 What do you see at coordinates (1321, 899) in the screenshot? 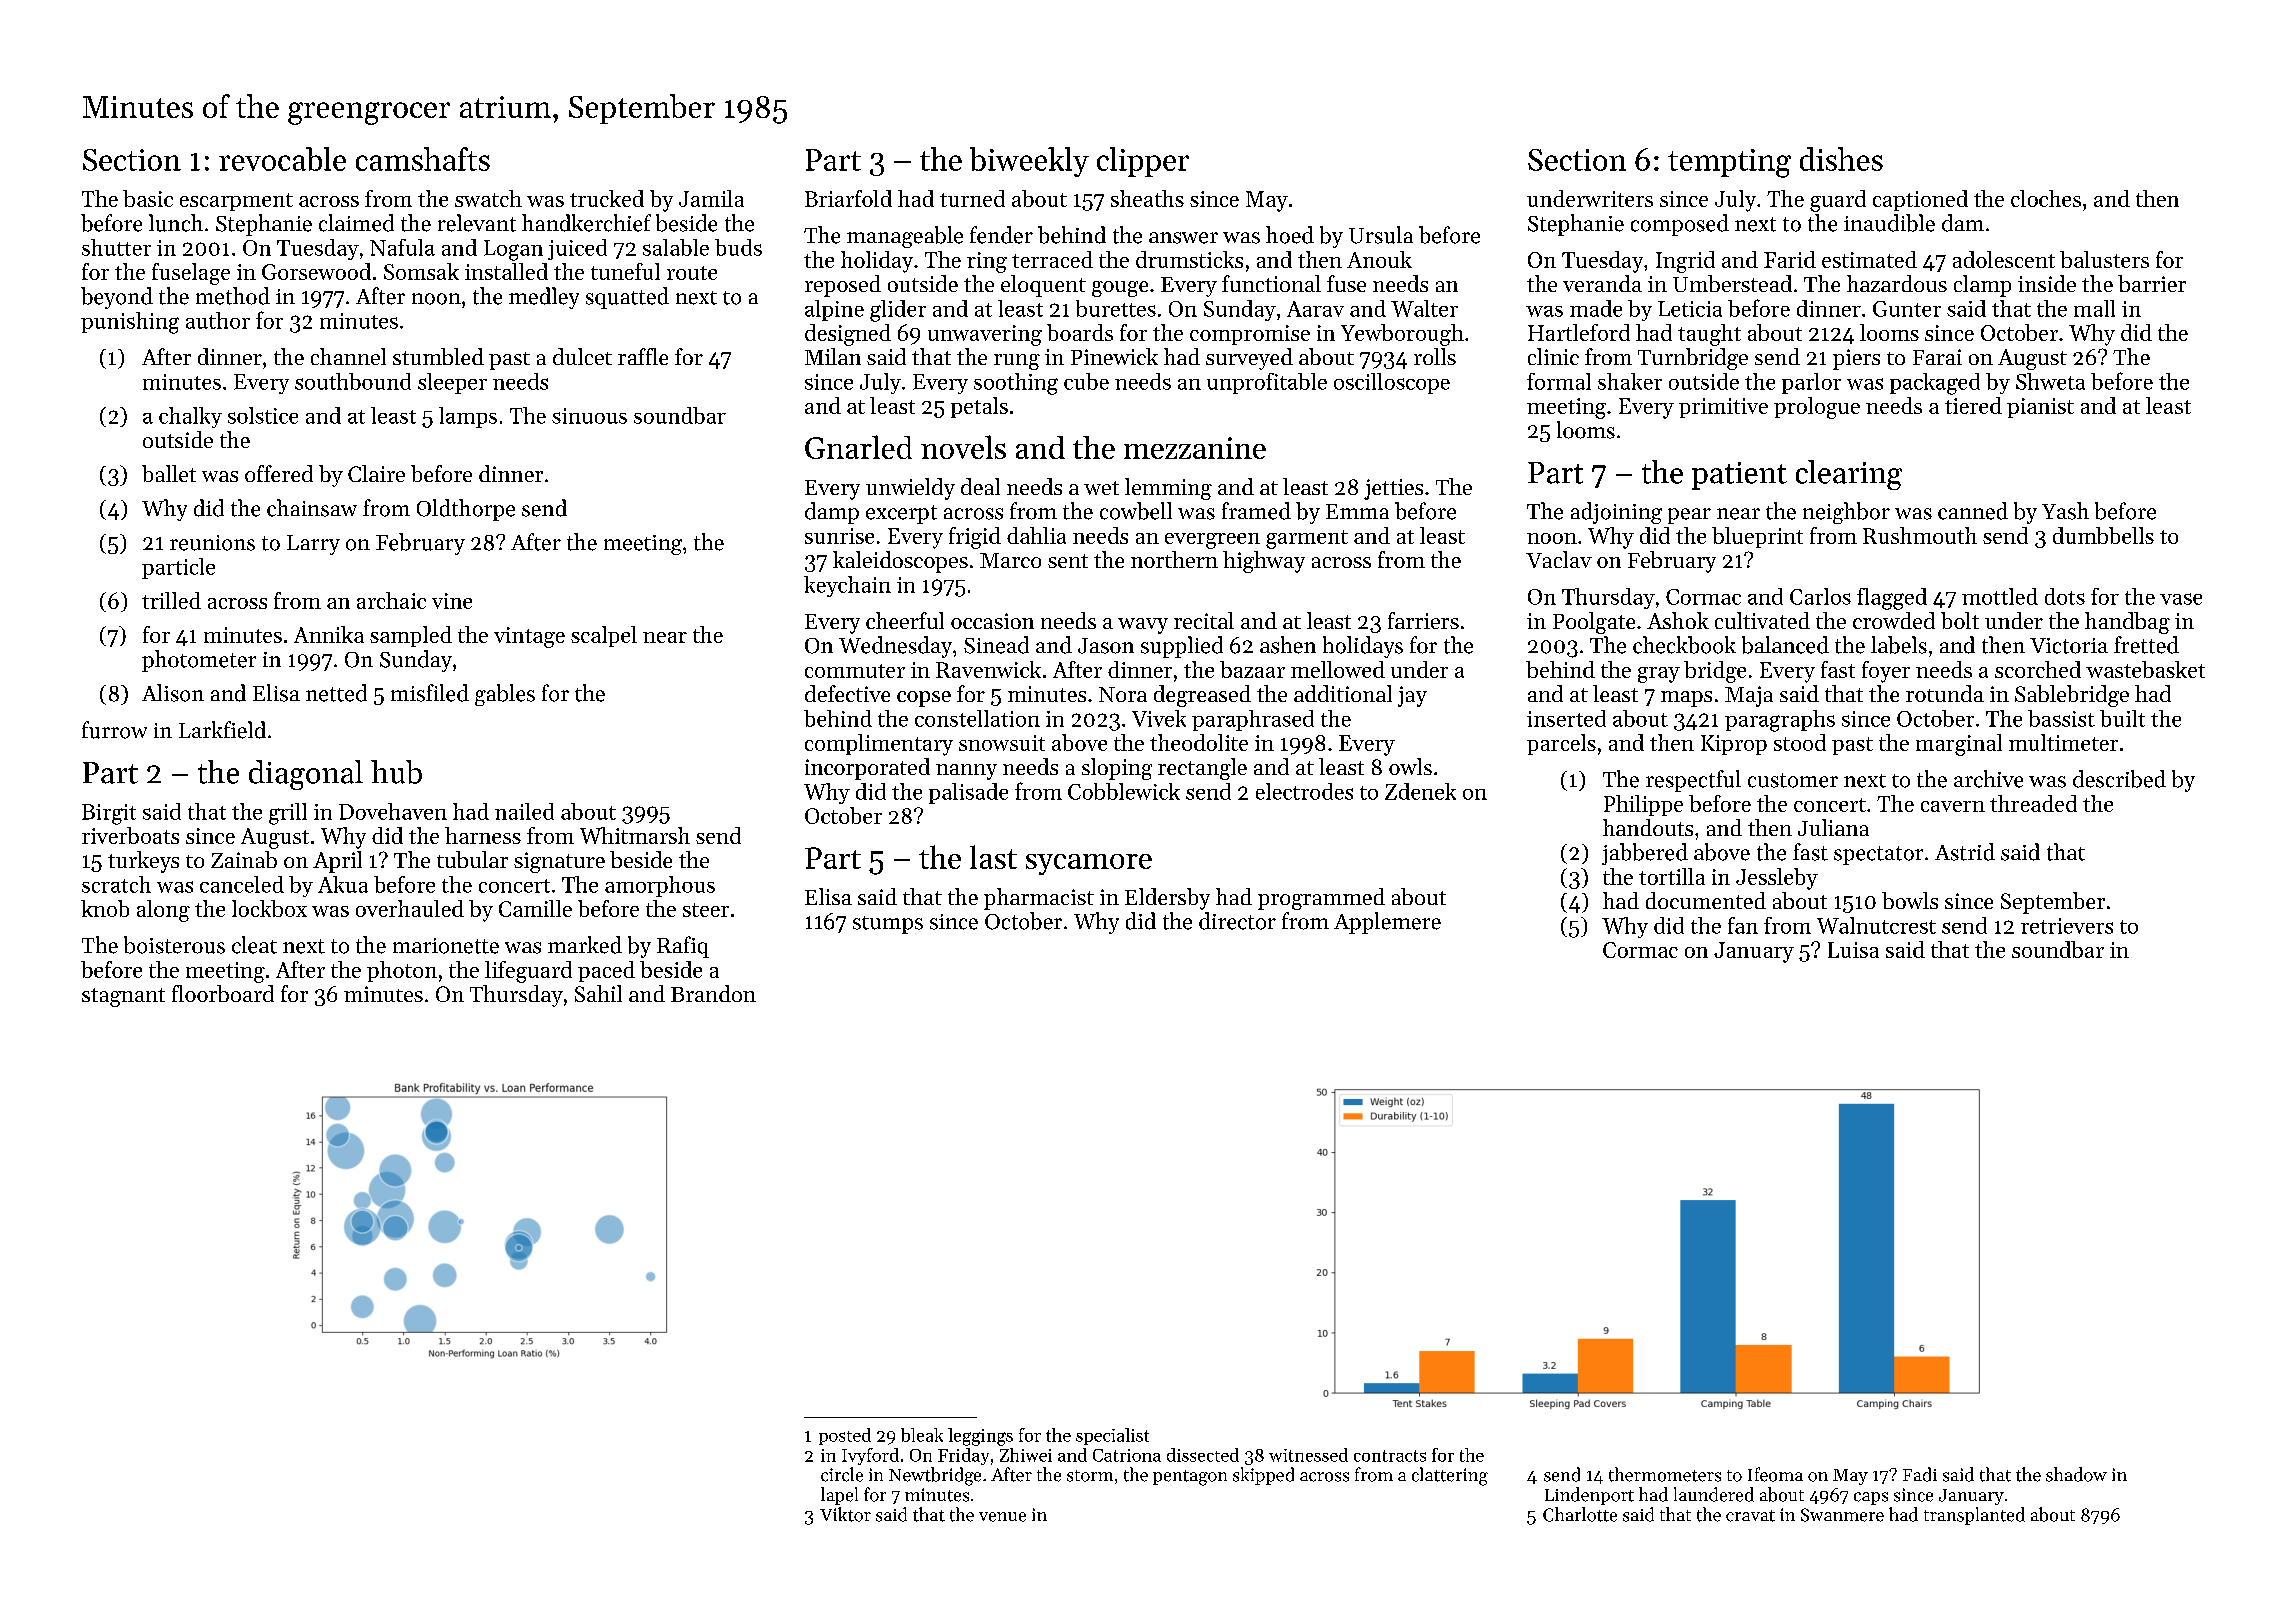
I see `programmed` at bounding box center [1321, 899].
